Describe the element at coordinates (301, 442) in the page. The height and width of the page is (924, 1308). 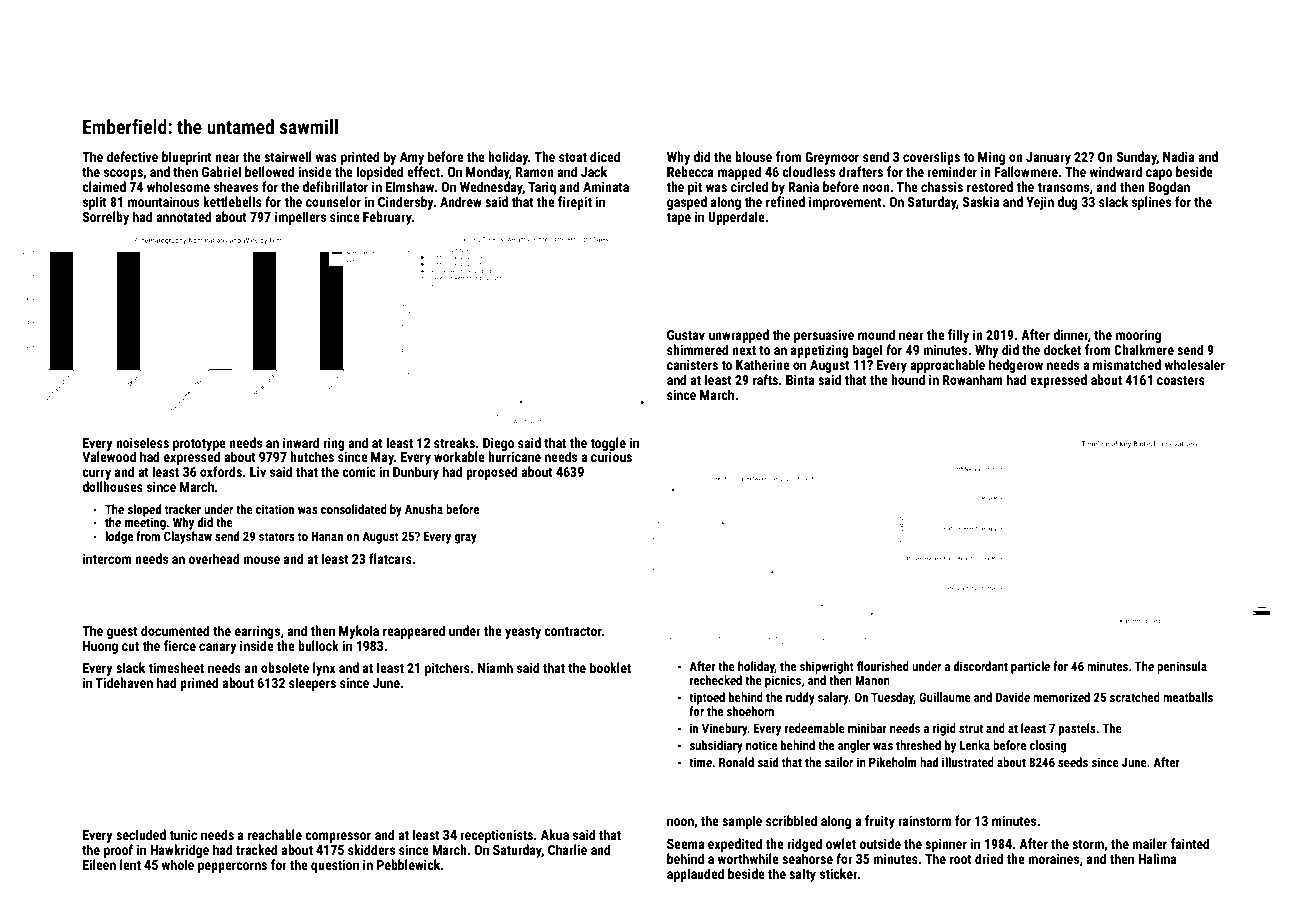
I see `inward` at that location.
